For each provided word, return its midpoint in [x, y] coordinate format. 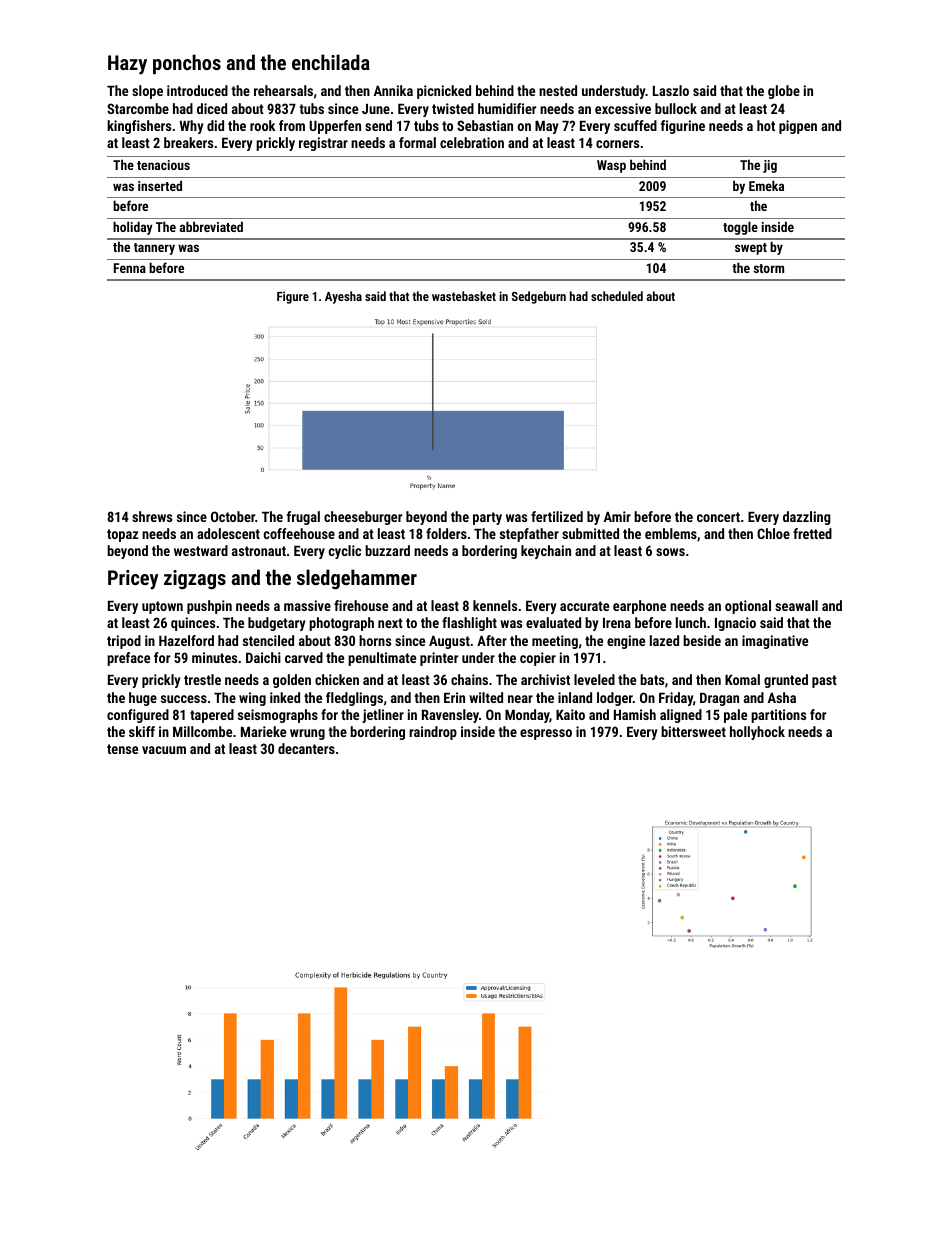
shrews [152, 516]
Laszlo [671, 90]
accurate [584, 606]
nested [558, 90]
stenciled [268, 640]
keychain [546, 552]
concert [718, 517]
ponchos [187, 64]
